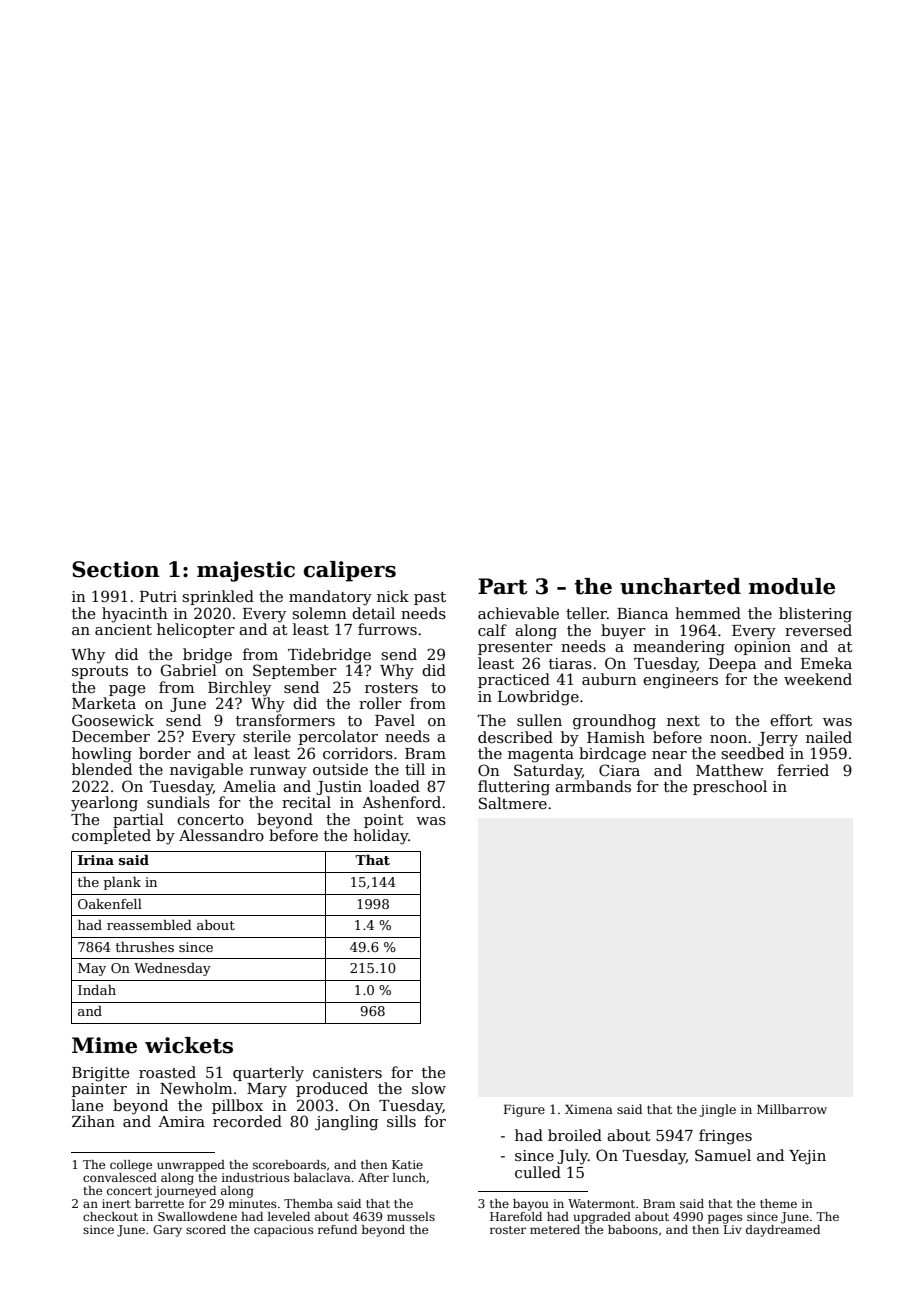  Describe the element at coordinates (87, 1105) in the document. I see `lane` at that location.
